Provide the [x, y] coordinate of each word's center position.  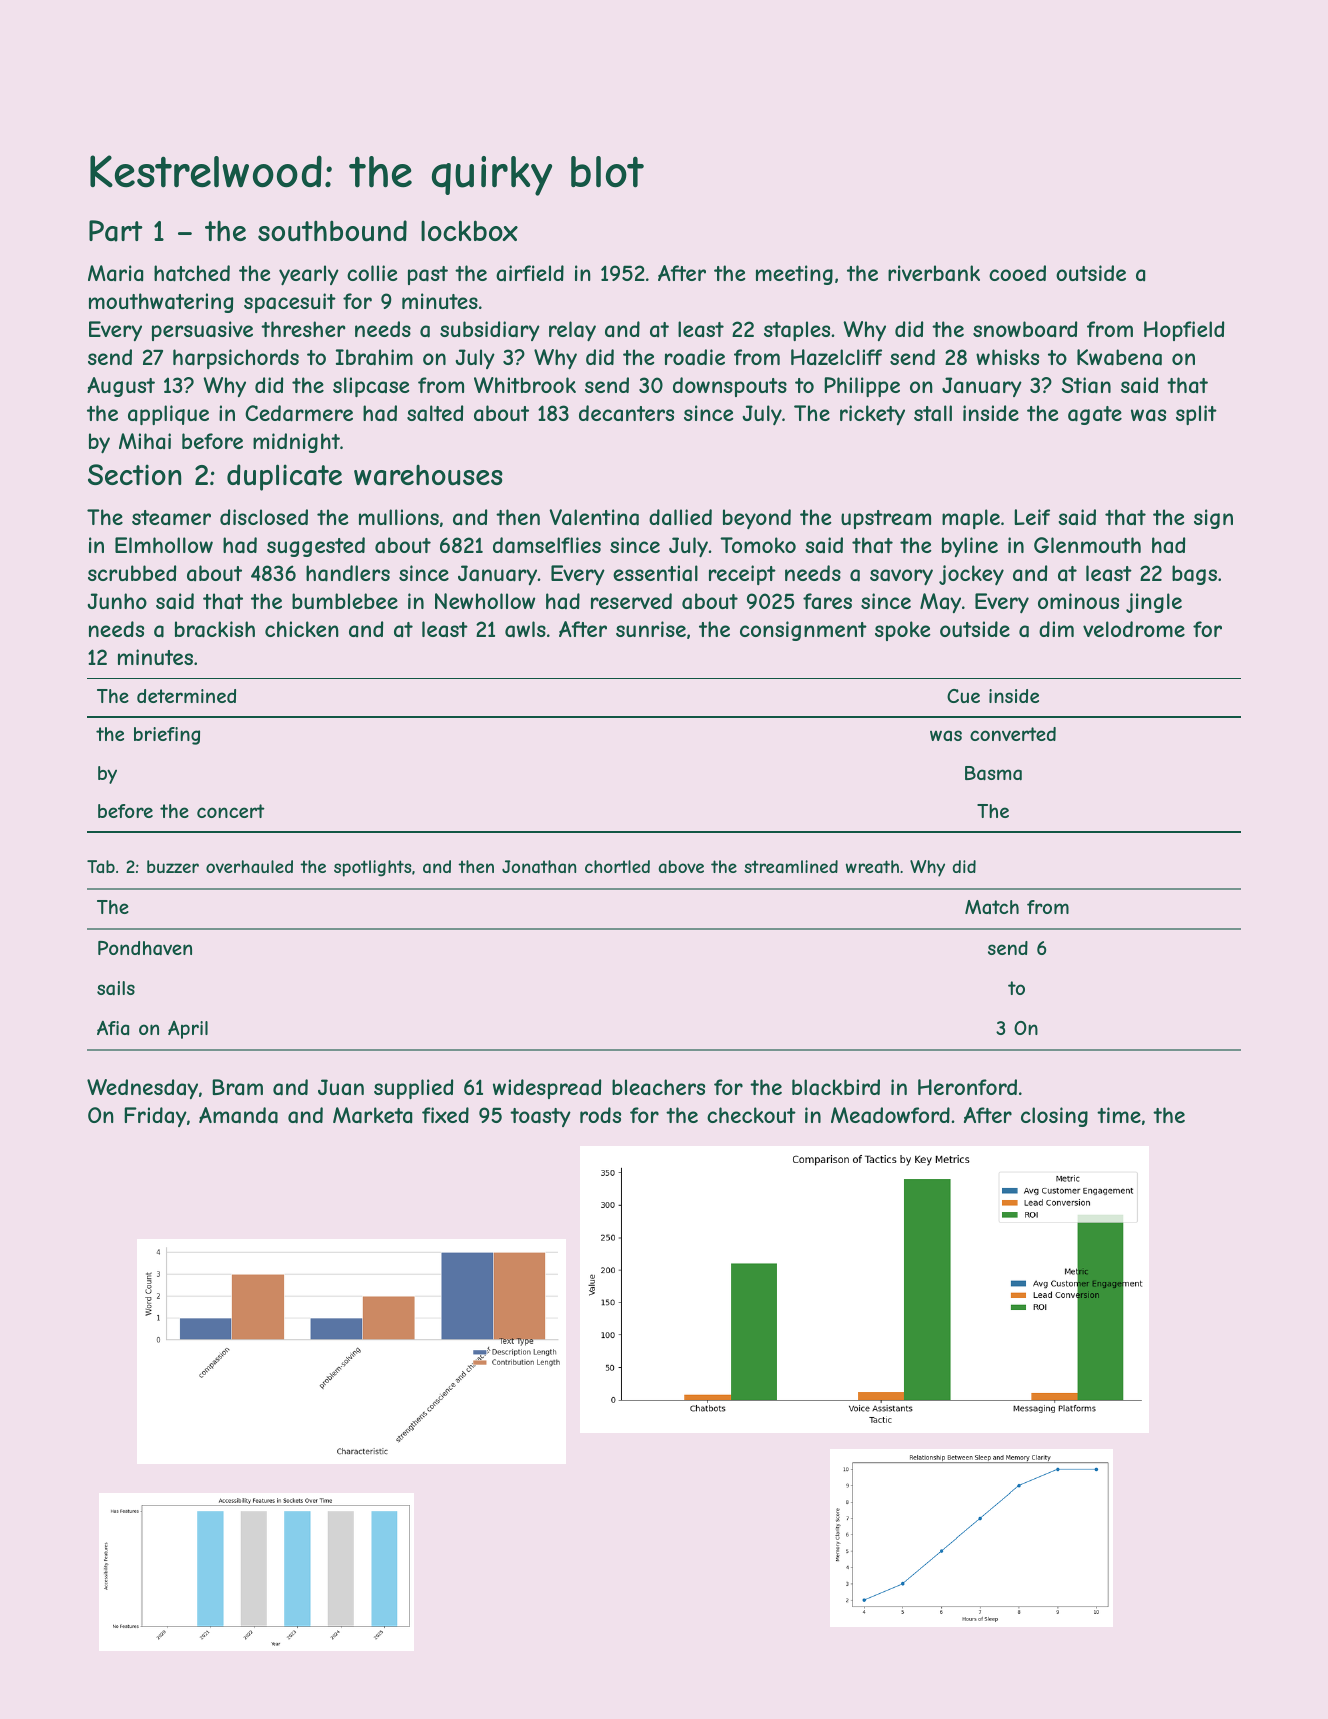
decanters [626, 413]
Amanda [238, 1115]
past [428, 275]
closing [1054, 1117]
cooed [1017, 273]
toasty [540, 1117]
